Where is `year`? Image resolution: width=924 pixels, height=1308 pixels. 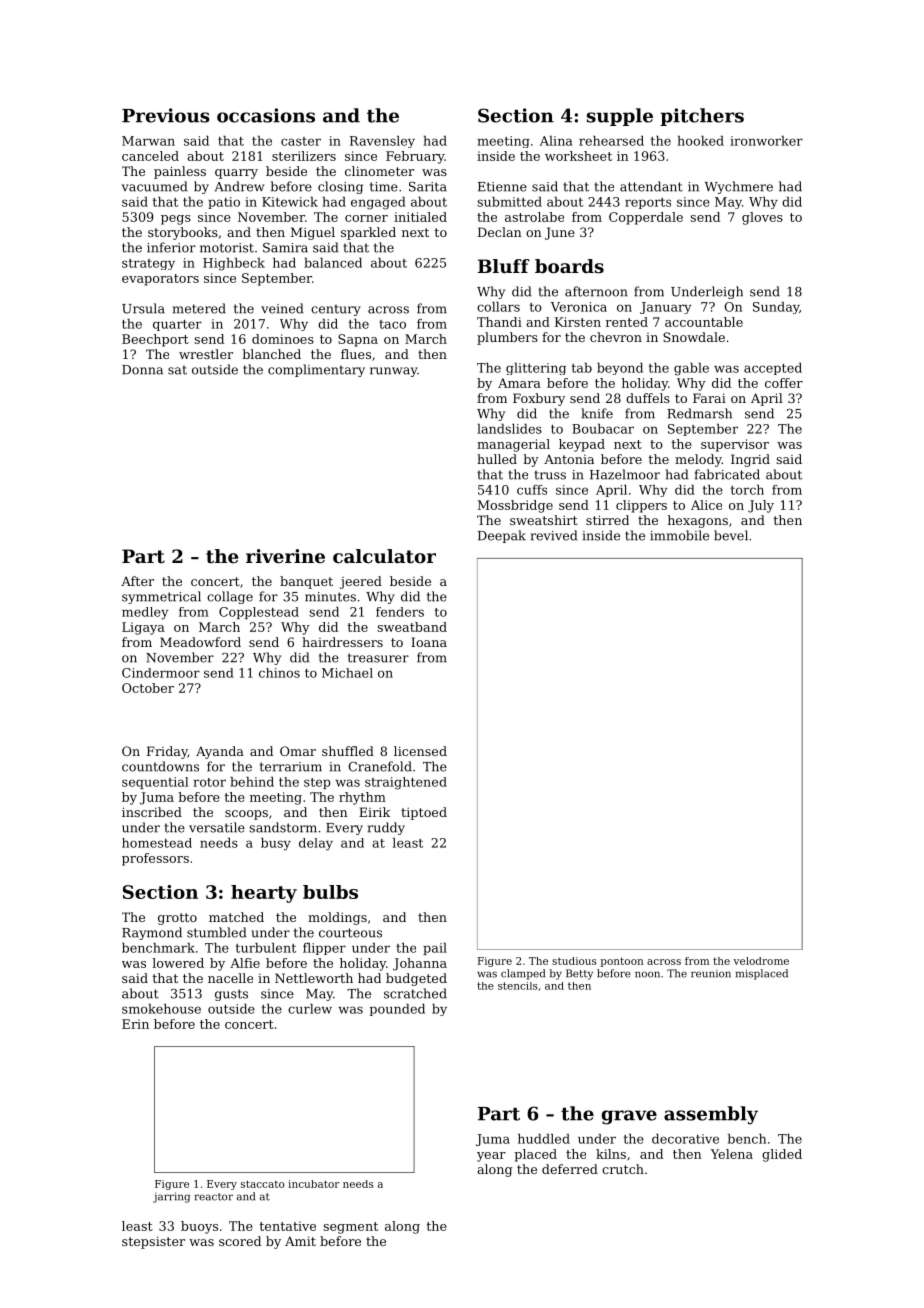 year is located at coordinates (491, 1157).
